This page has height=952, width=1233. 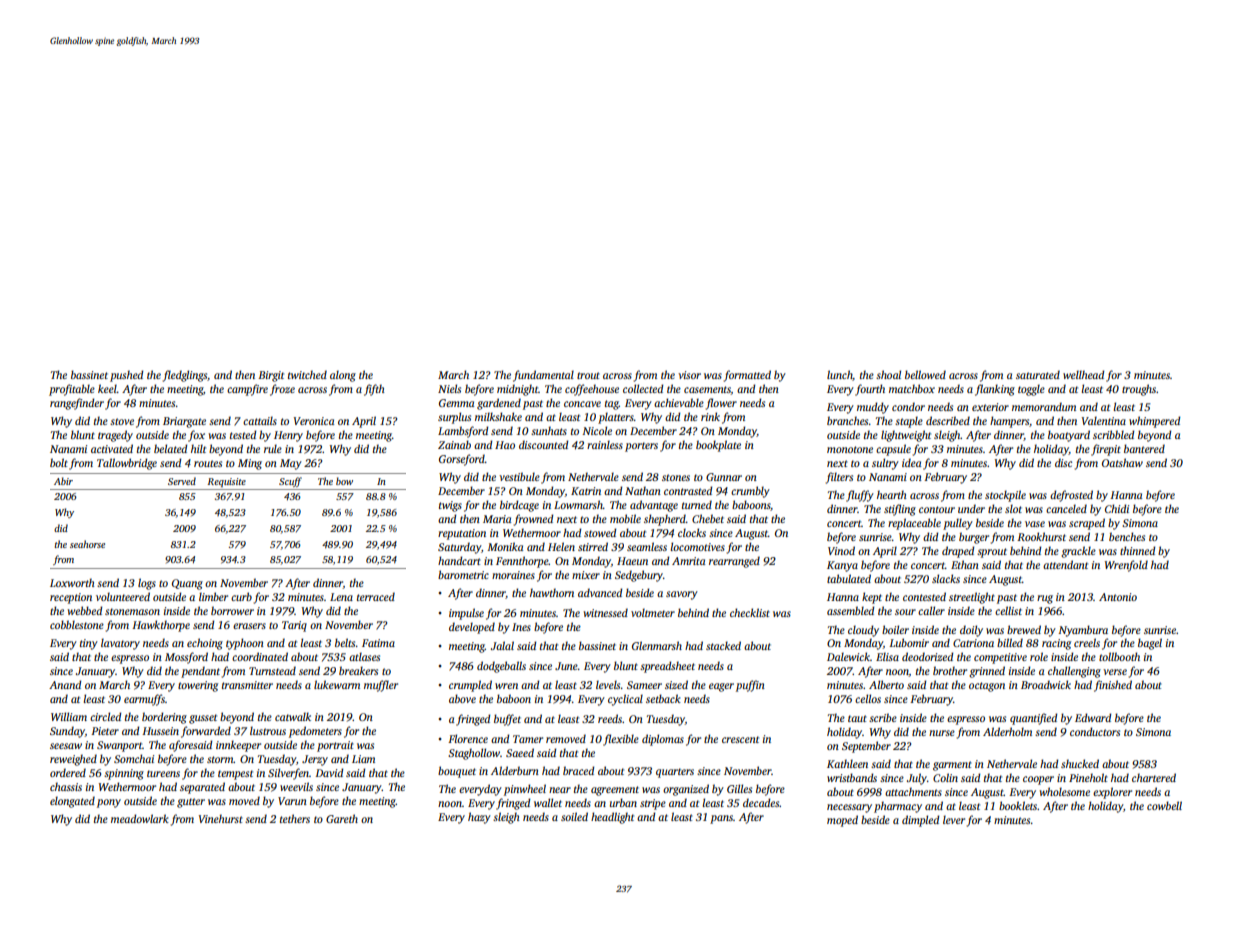 I want to click on seahorse, so click(x=87, y=544).
